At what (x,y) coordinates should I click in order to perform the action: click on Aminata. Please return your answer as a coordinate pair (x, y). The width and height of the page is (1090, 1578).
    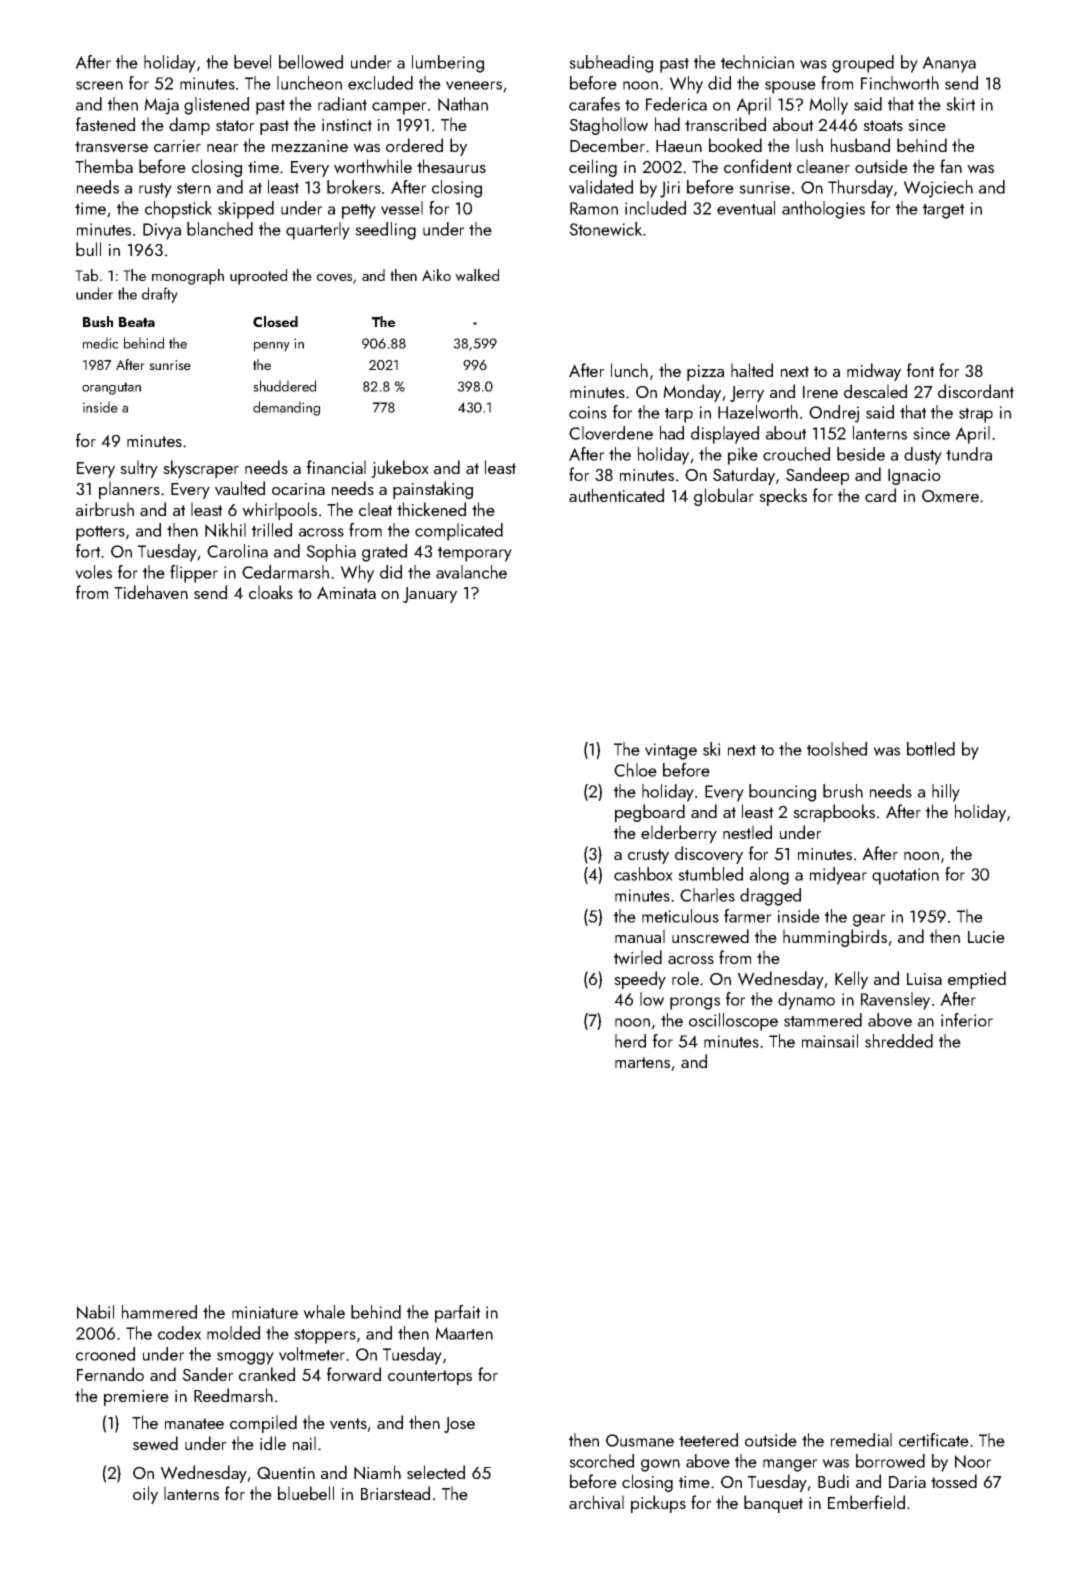
    Looking at the image, I should click on (346, 592).
